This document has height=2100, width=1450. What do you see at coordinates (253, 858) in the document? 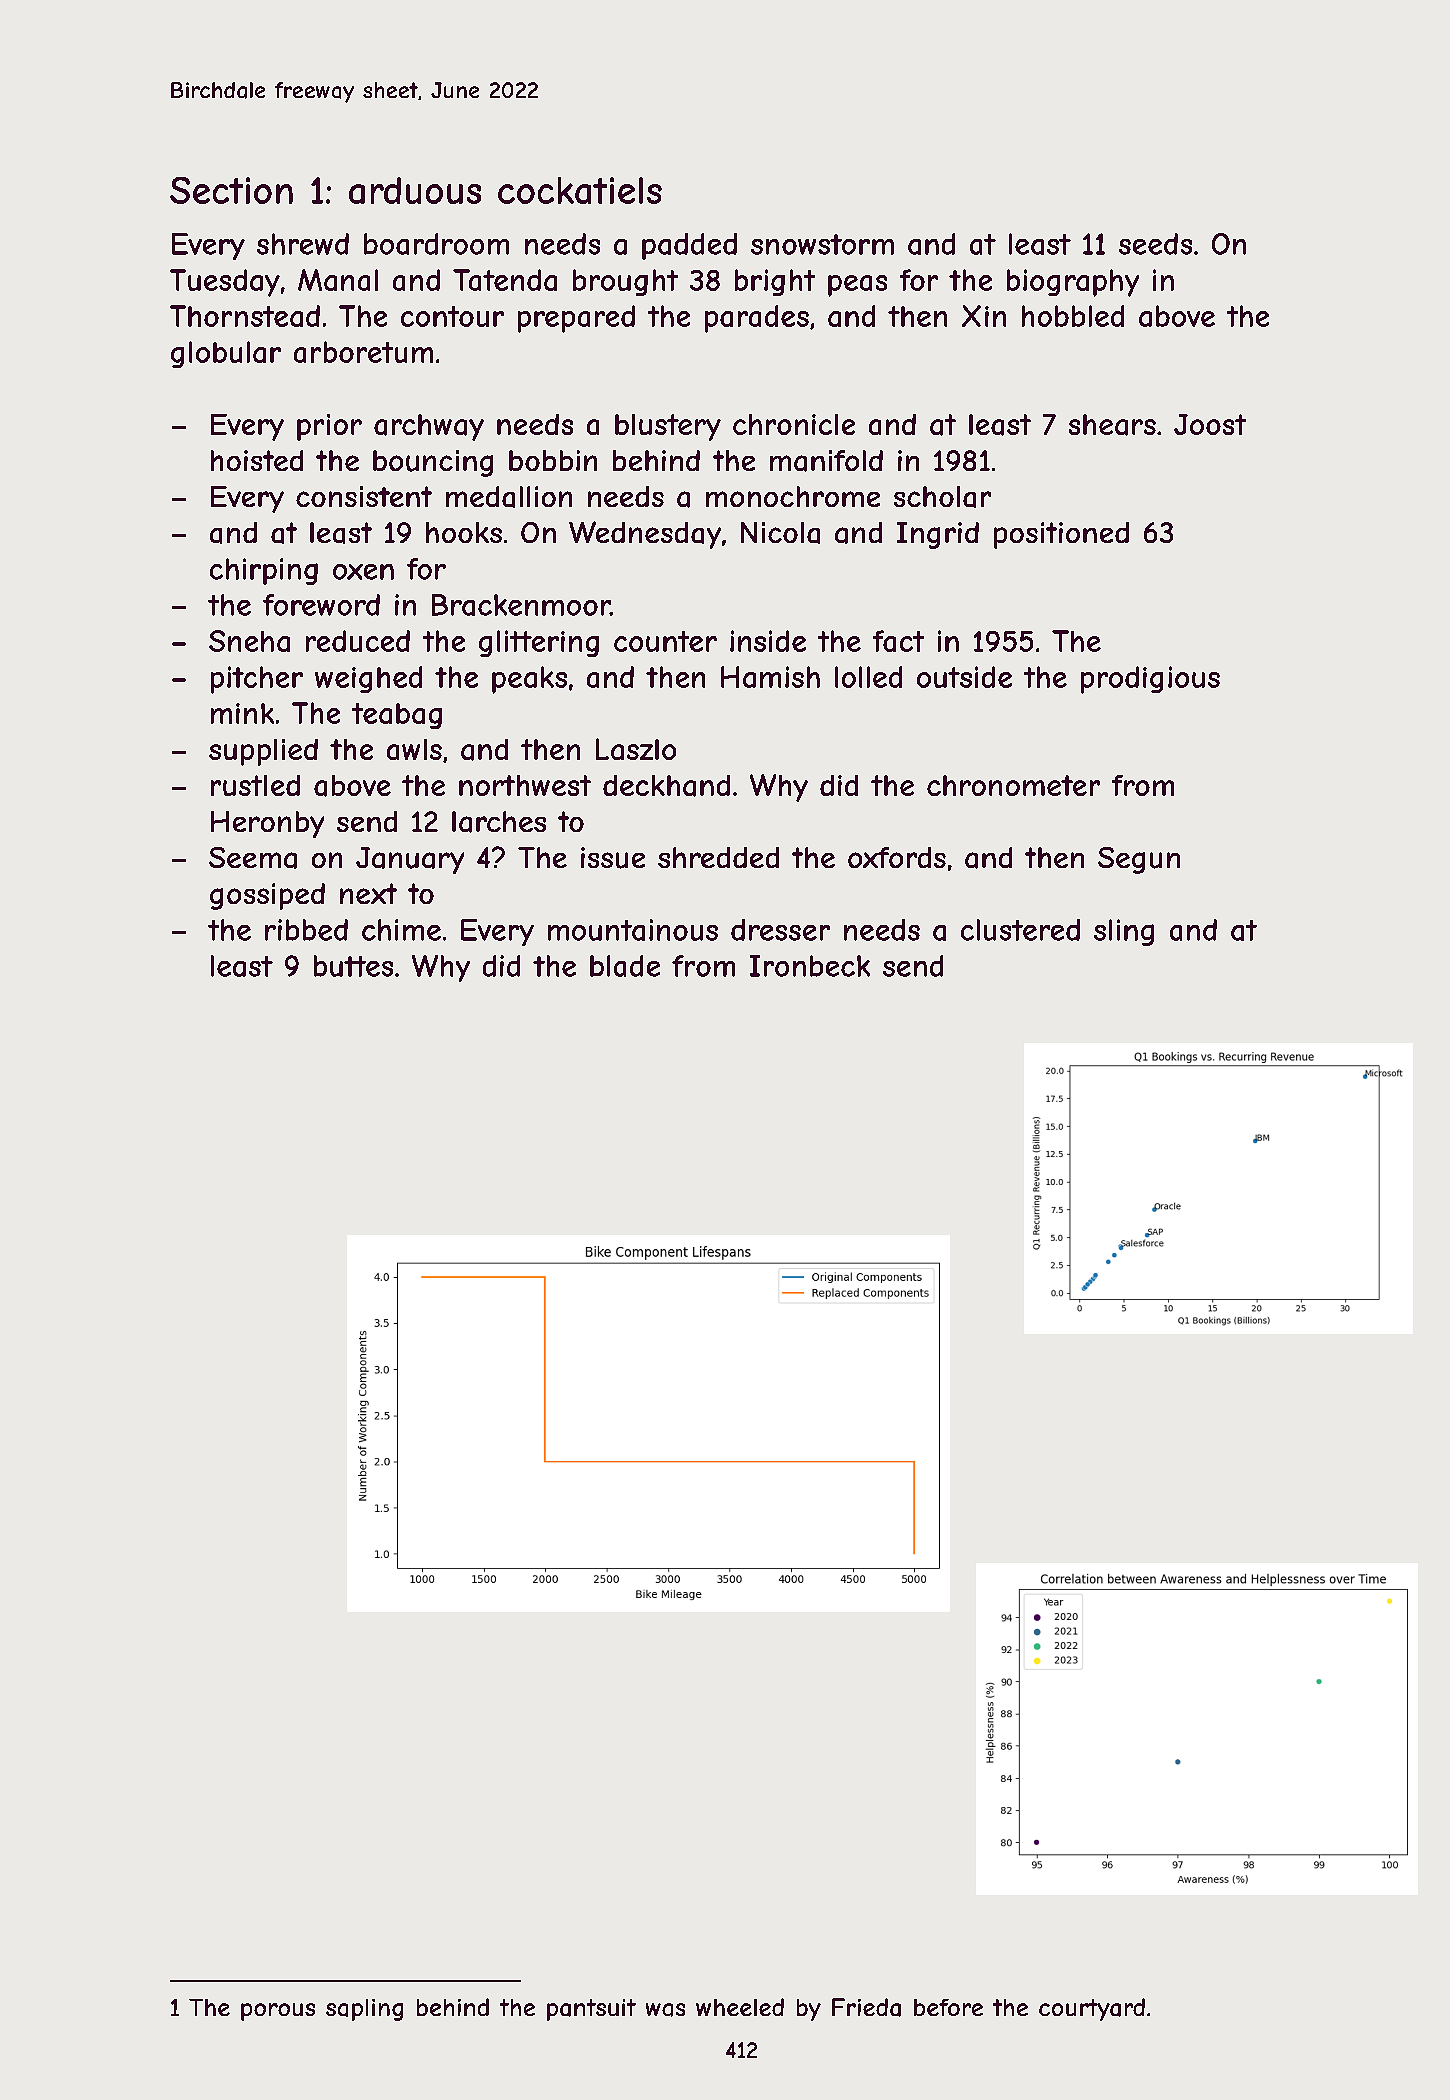
I see `Seema` at bounding box center [253, 858].
